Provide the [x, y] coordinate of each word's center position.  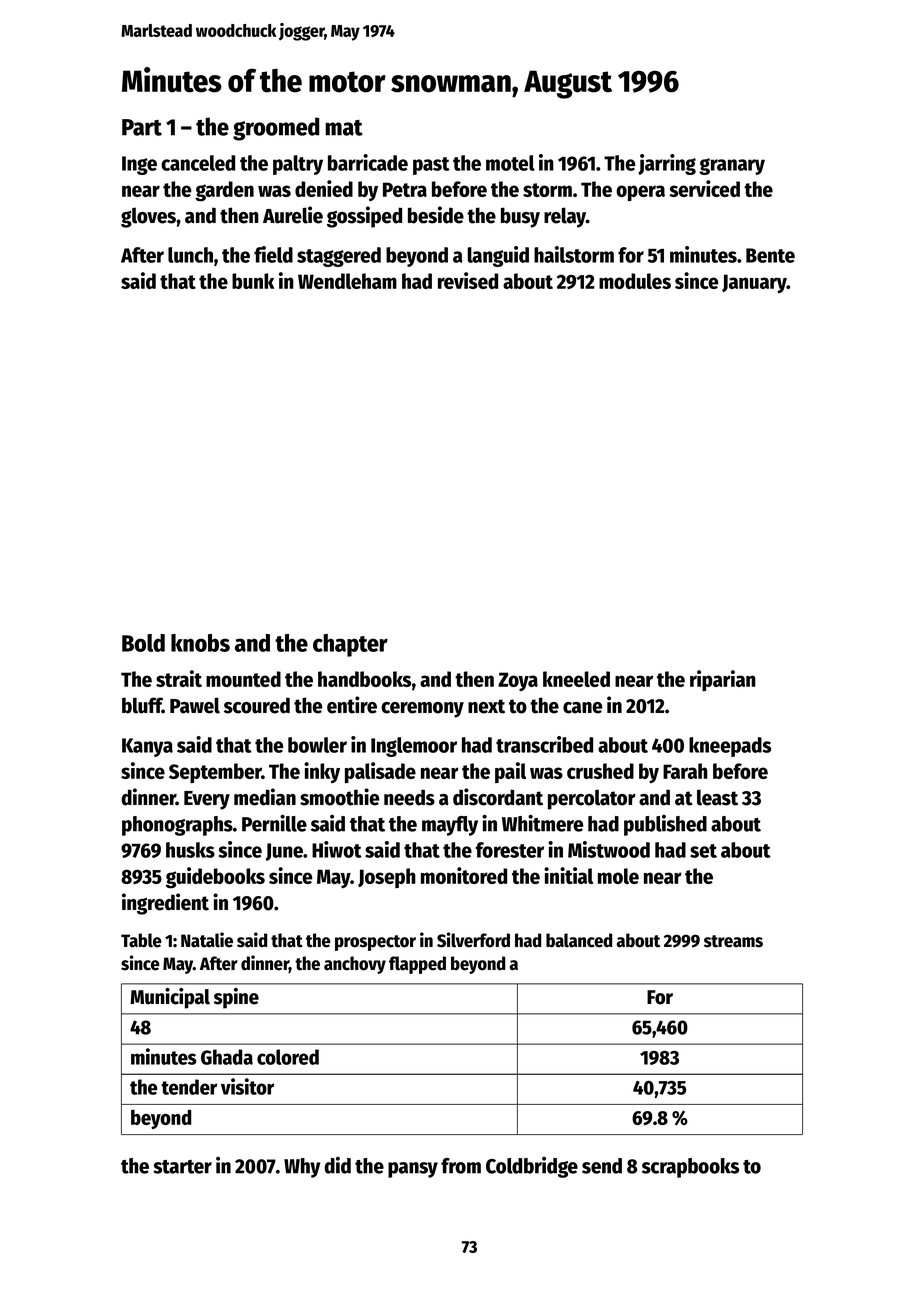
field [273, 254]
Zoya [518, 681]
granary [732, 166]
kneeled [576, 679]
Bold [143, 643]
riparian [723, 680]
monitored [464, 875]
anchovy [355, 965]
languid [498, 256]
